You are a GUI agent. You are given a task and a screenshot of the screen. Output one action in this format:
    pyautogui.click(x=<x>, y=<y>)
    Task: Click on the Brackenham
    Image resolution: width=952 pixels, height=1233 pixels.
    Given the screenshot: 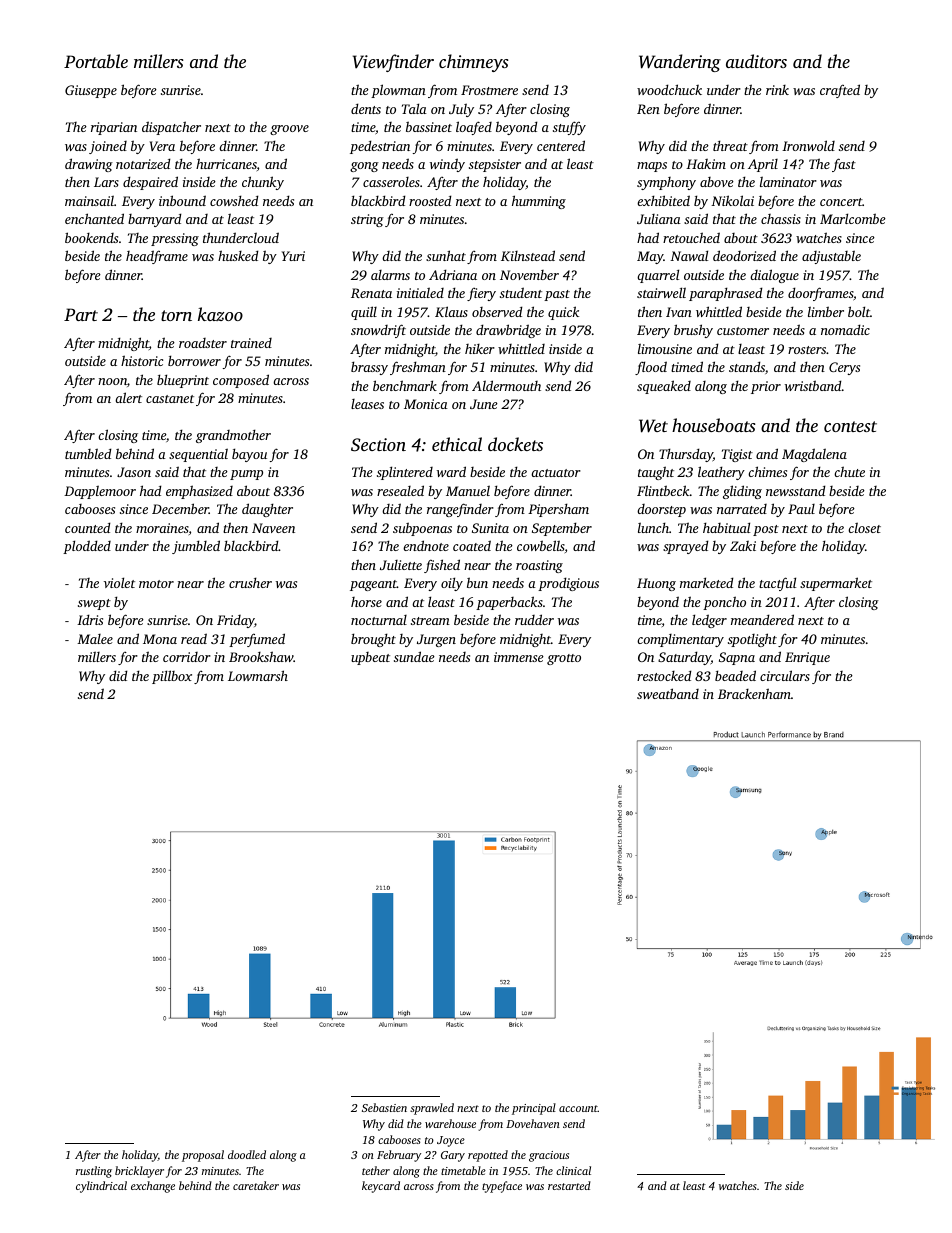 What is the action you would take?
    pyautogui.click(x=754, y=693)
